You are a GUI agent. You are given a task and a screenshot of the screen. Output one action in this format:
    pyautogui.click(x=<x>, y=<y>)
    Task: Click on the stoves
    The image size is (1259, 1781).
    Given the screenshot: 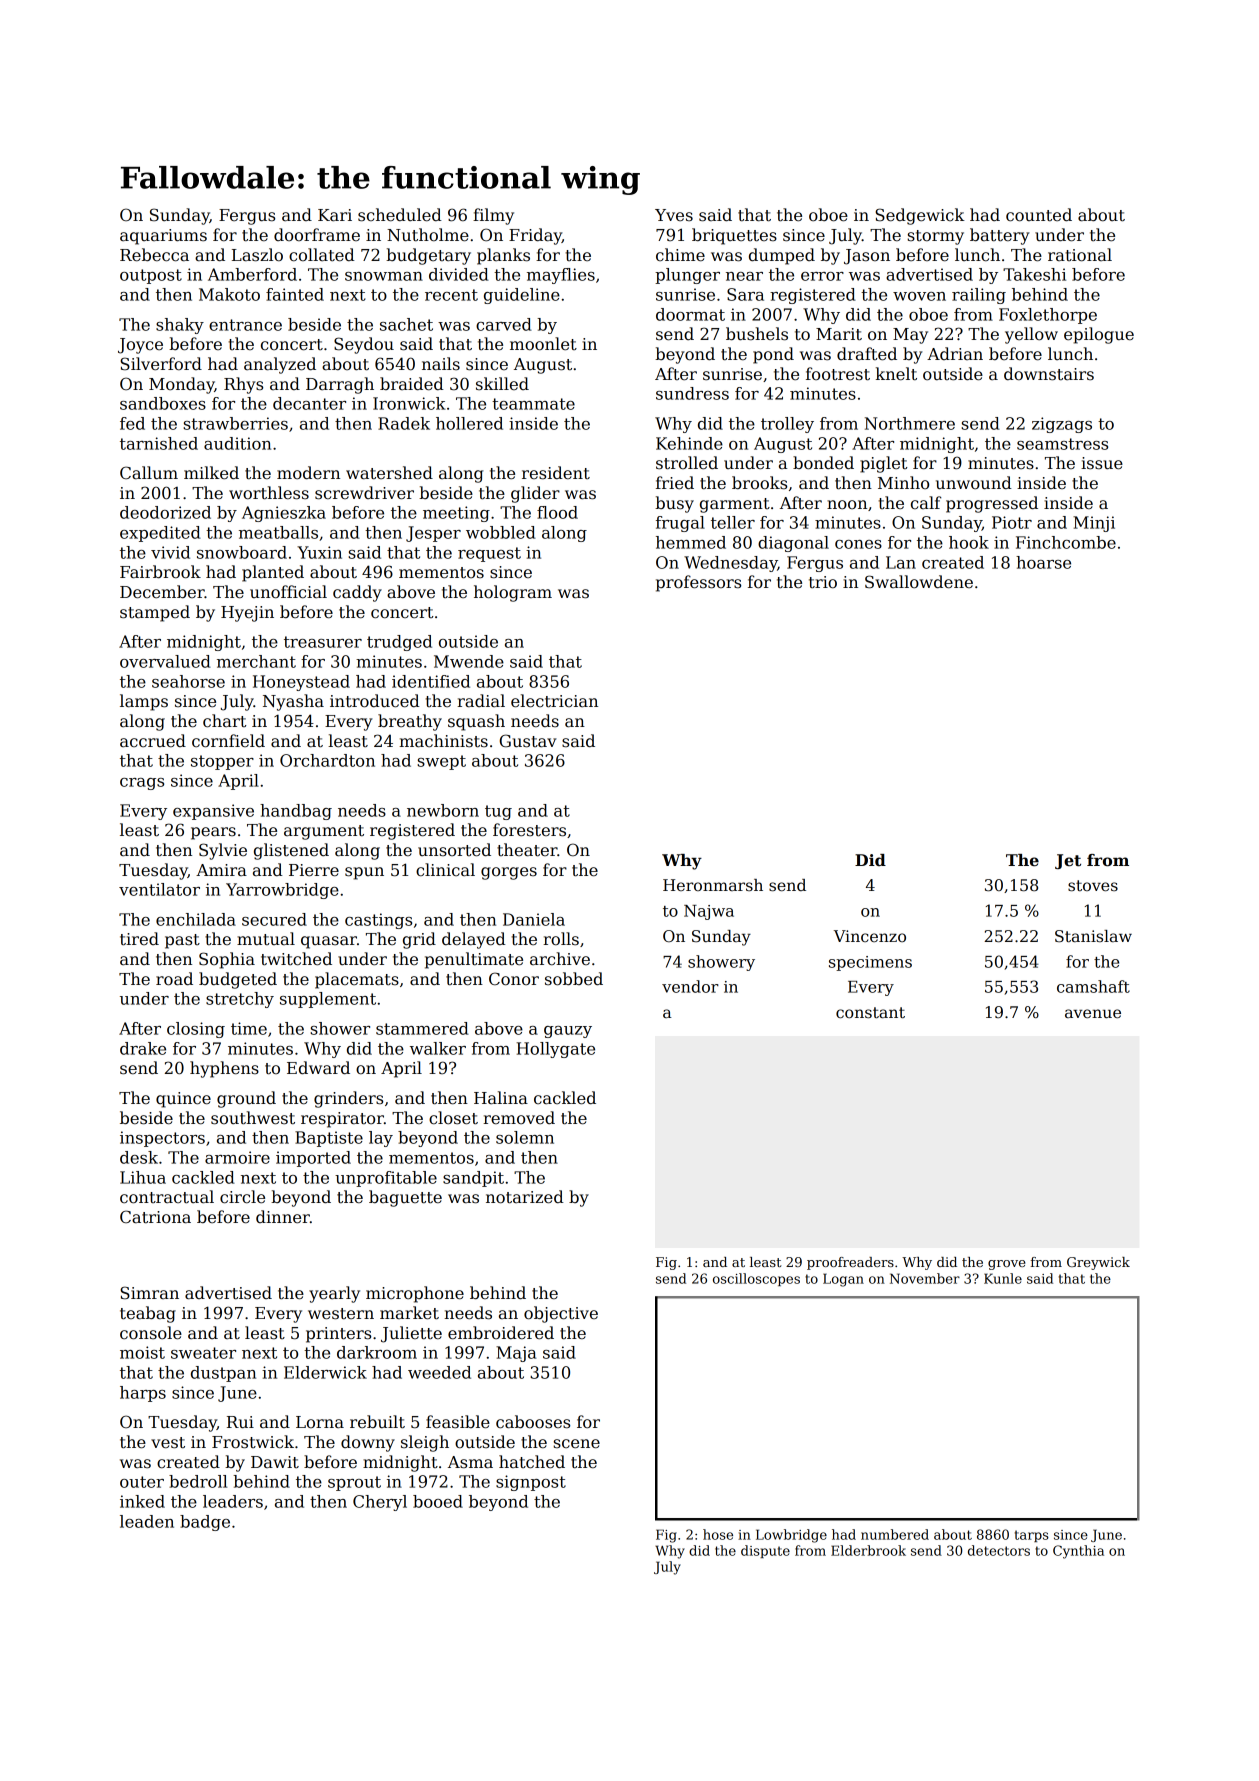 What is the action you would take?
    pyautogui.click(x=1093, y=886)
